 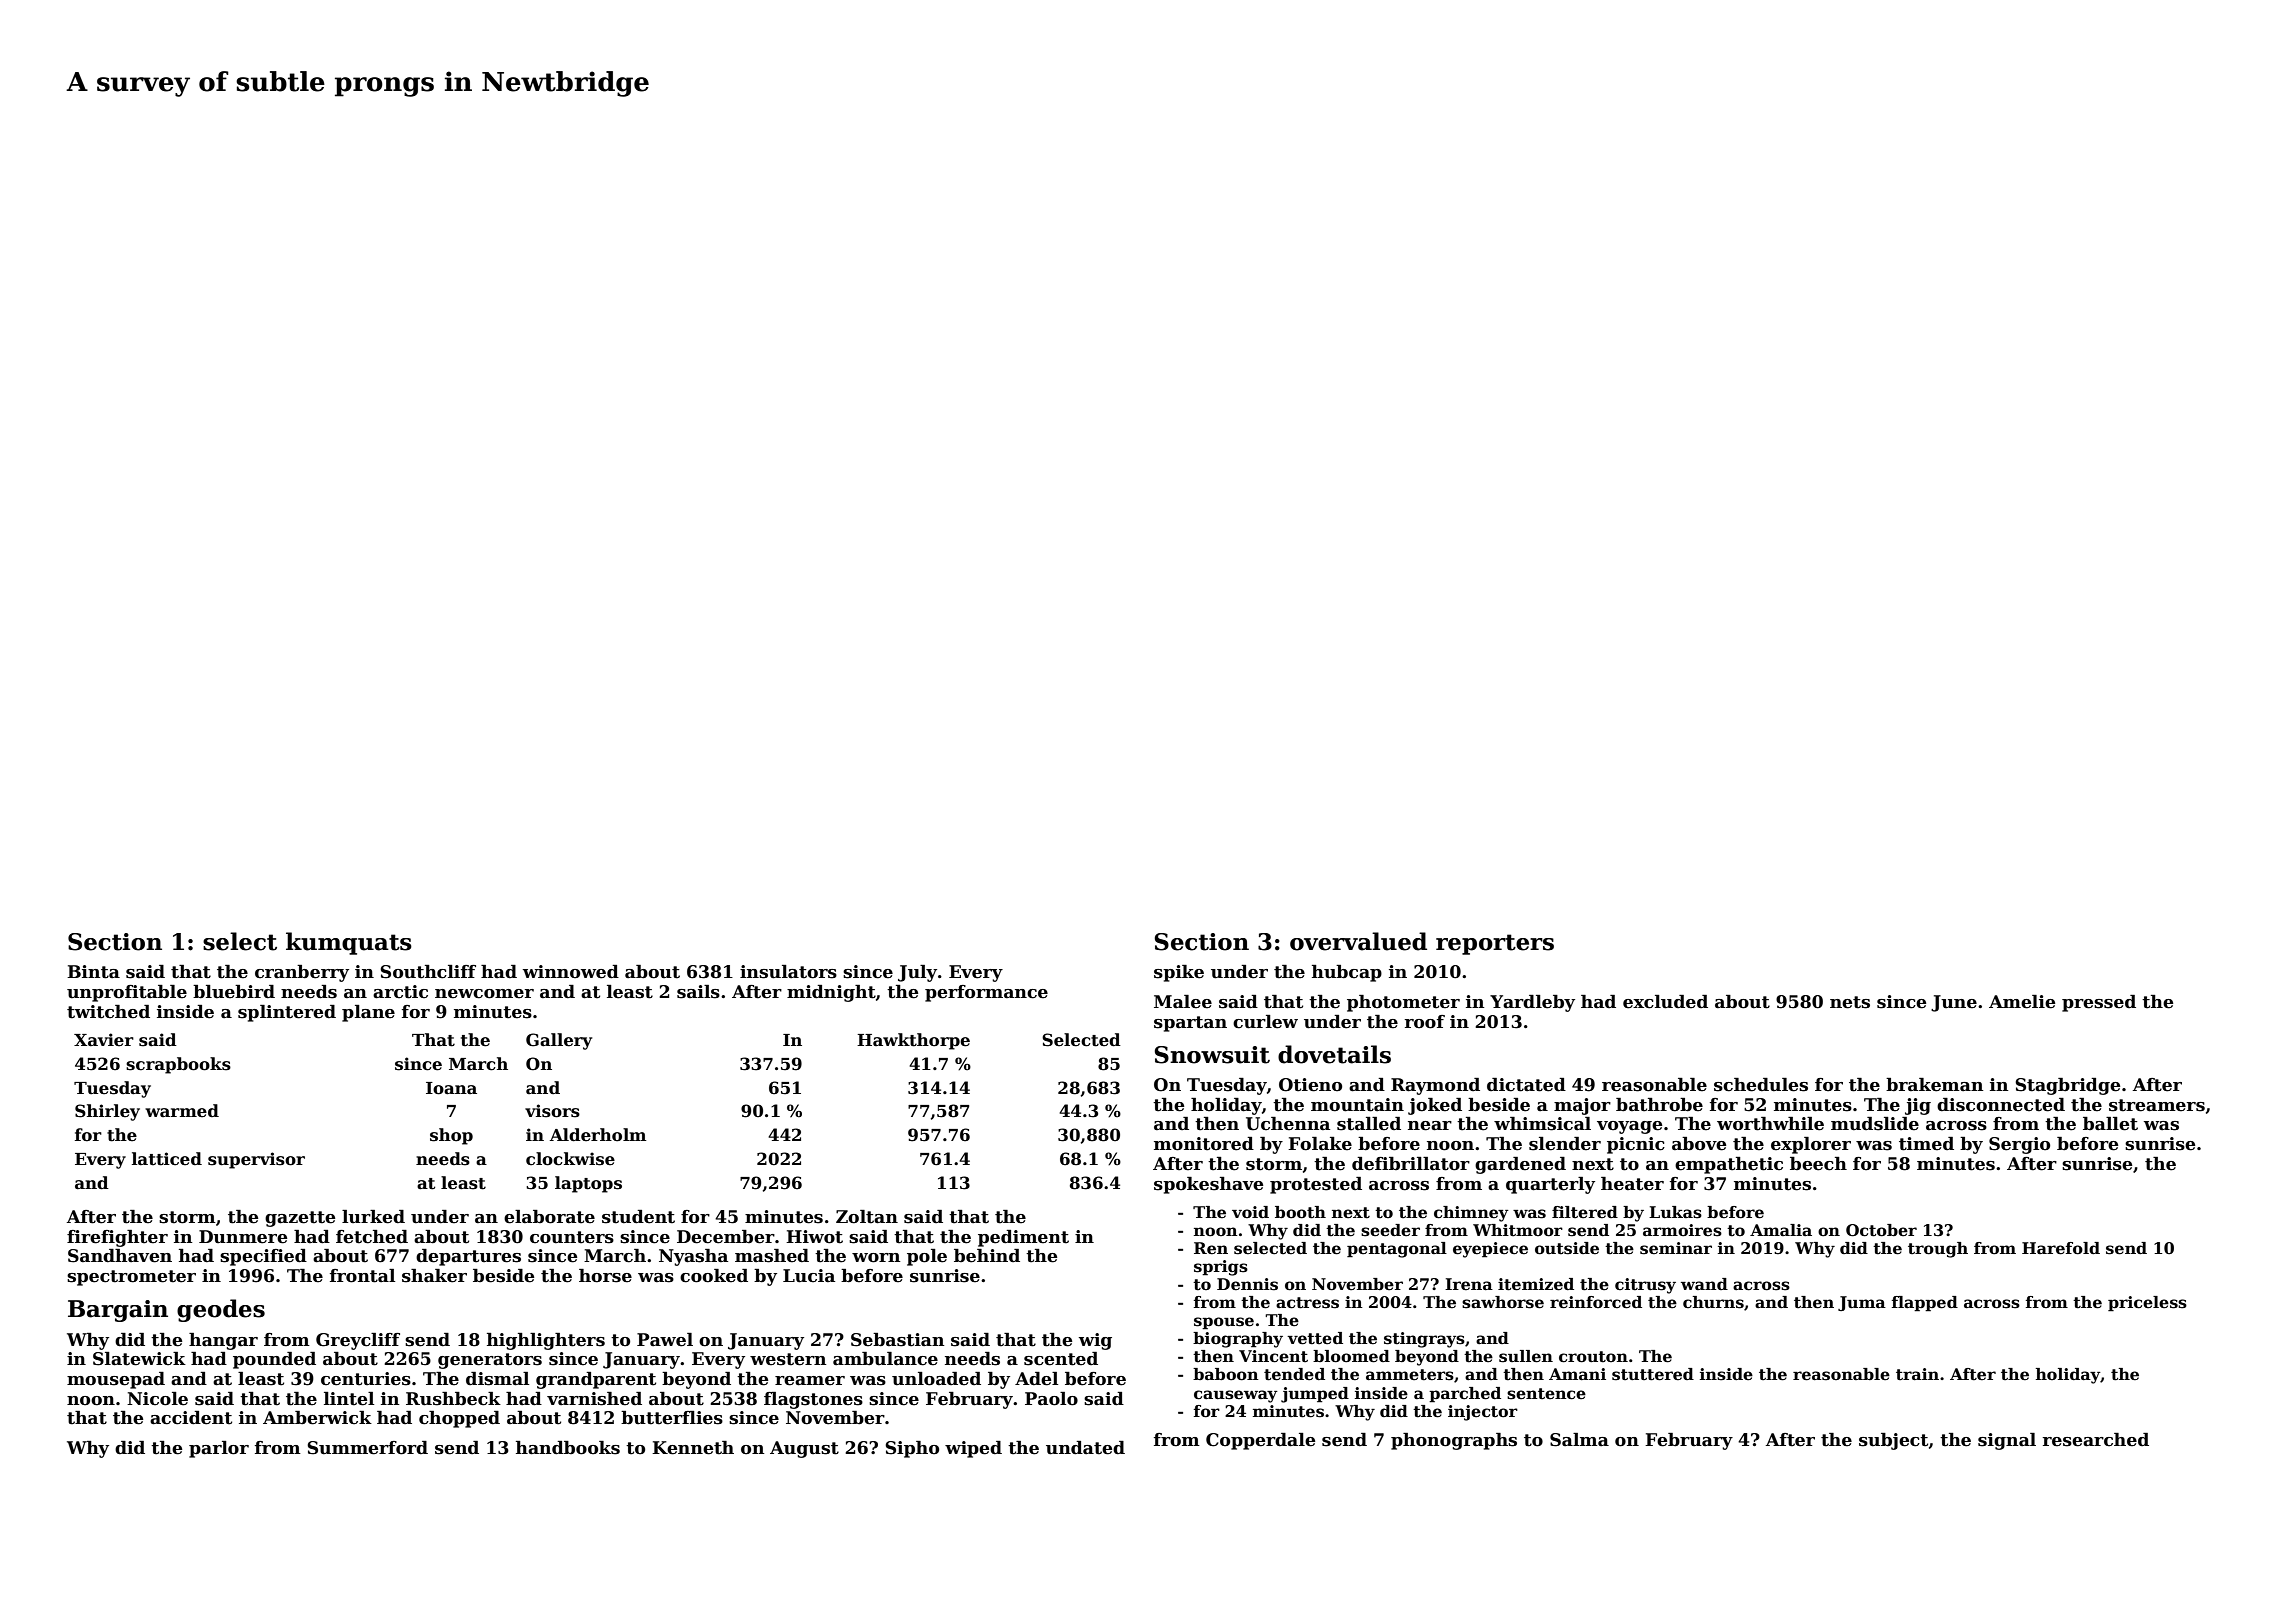 I want to click on arctic, so click(x=400, y=992).
